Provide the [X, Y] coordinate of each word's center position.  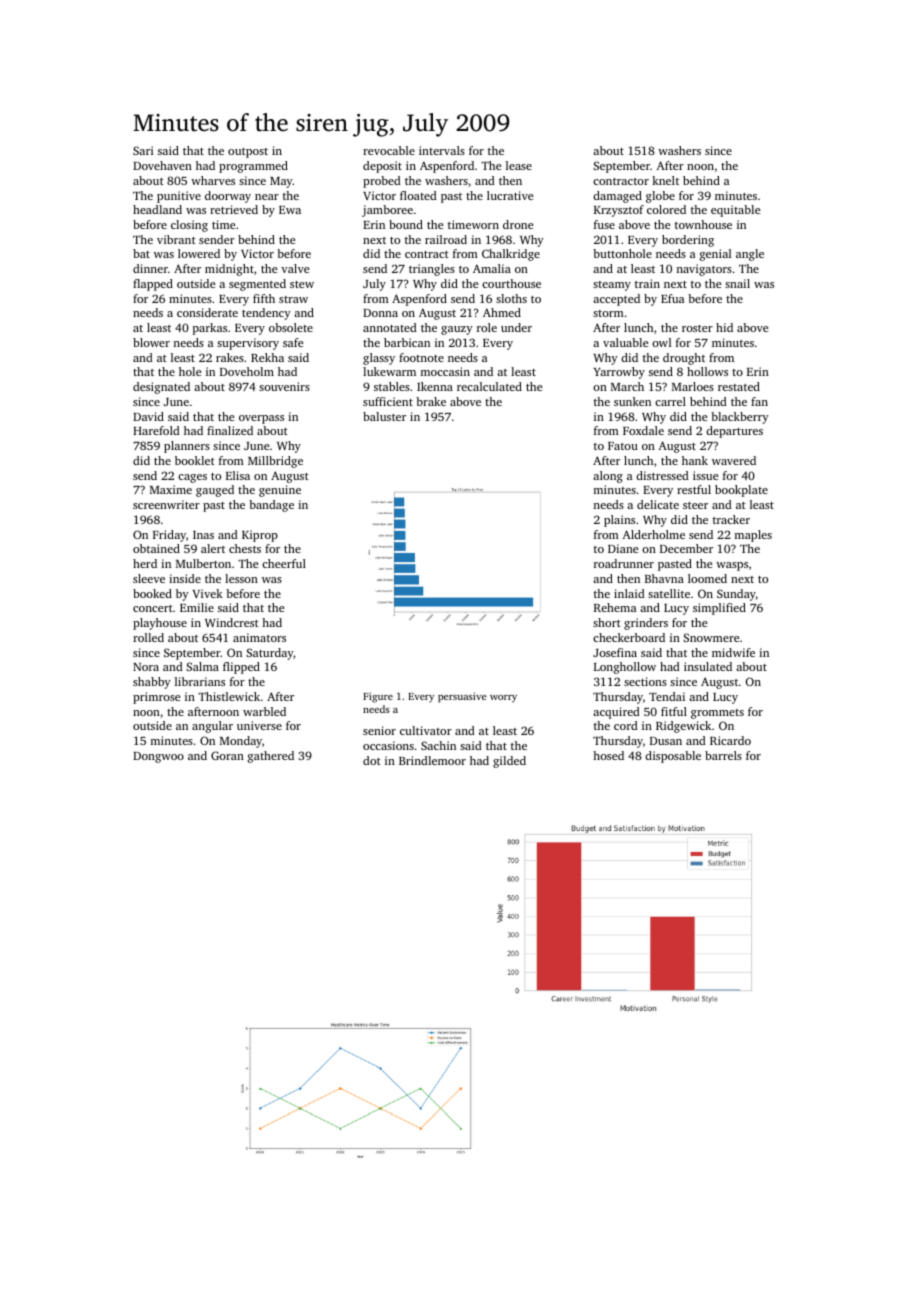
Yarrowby [619, 373]
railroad [446, 239]
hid [724, 327]
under [516, 327]
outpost [248, 153]
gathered [271, 757]
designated [161, 388]
